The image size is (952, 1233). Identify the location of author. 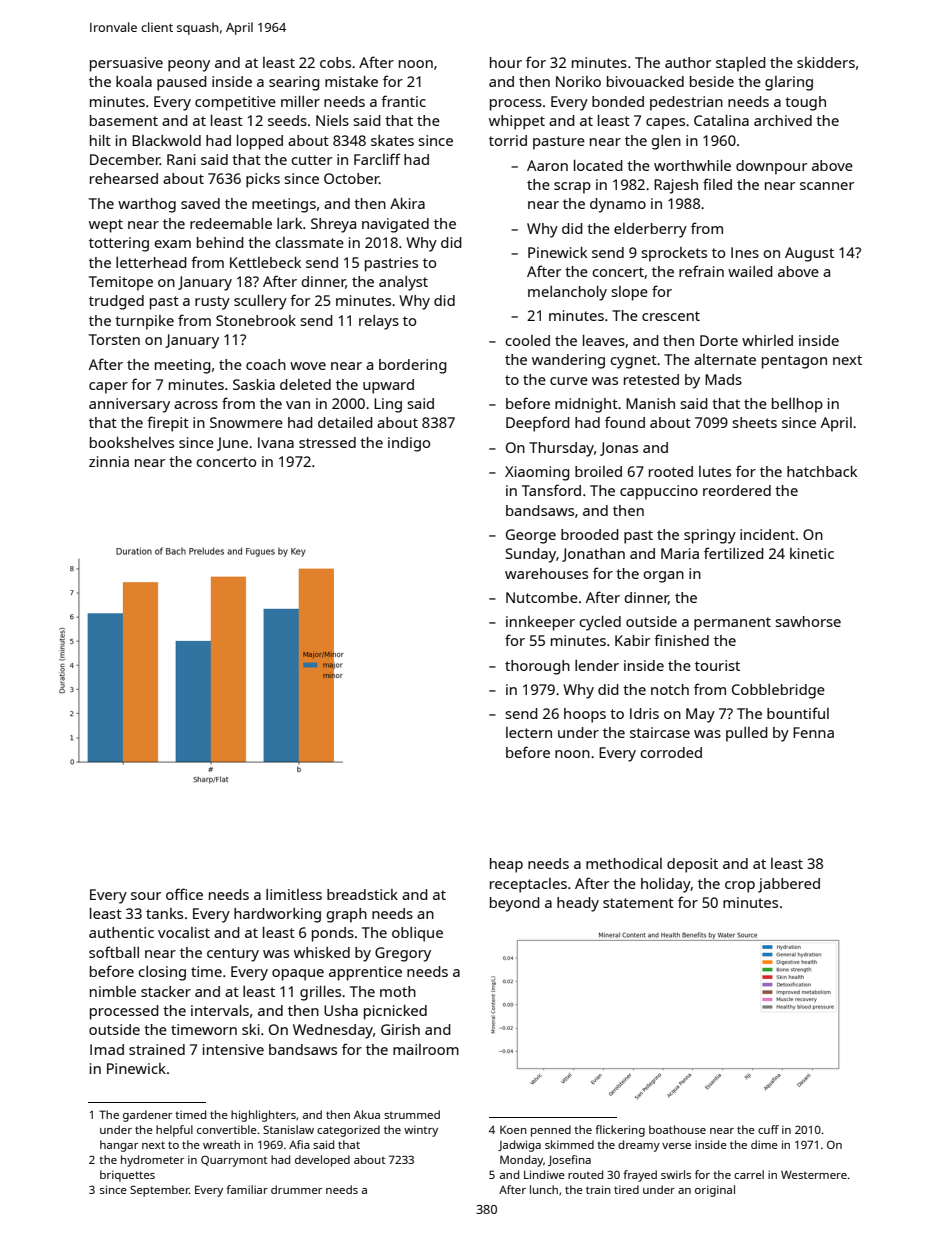
(688, 62).
